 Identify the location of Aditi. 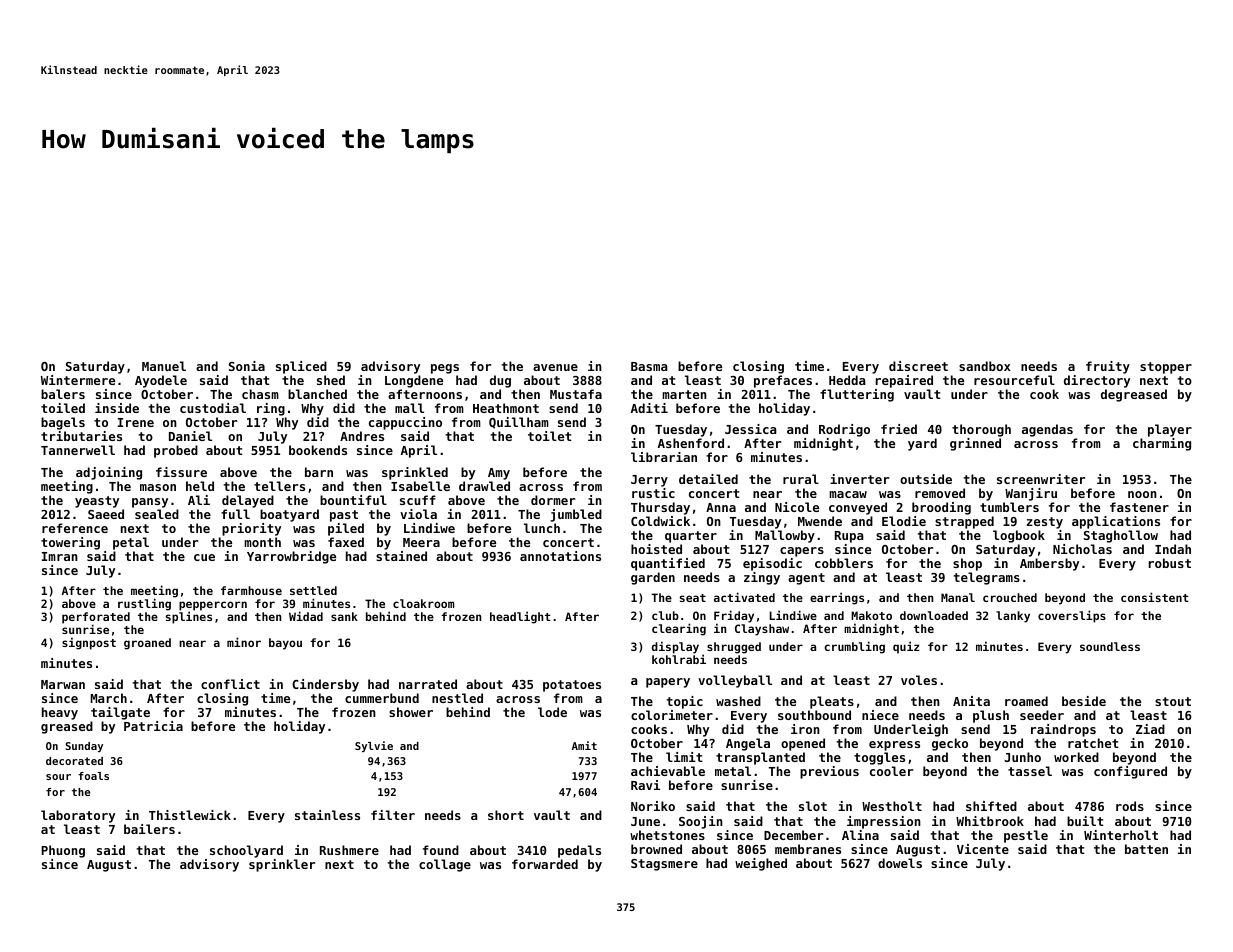
(649, 408).
